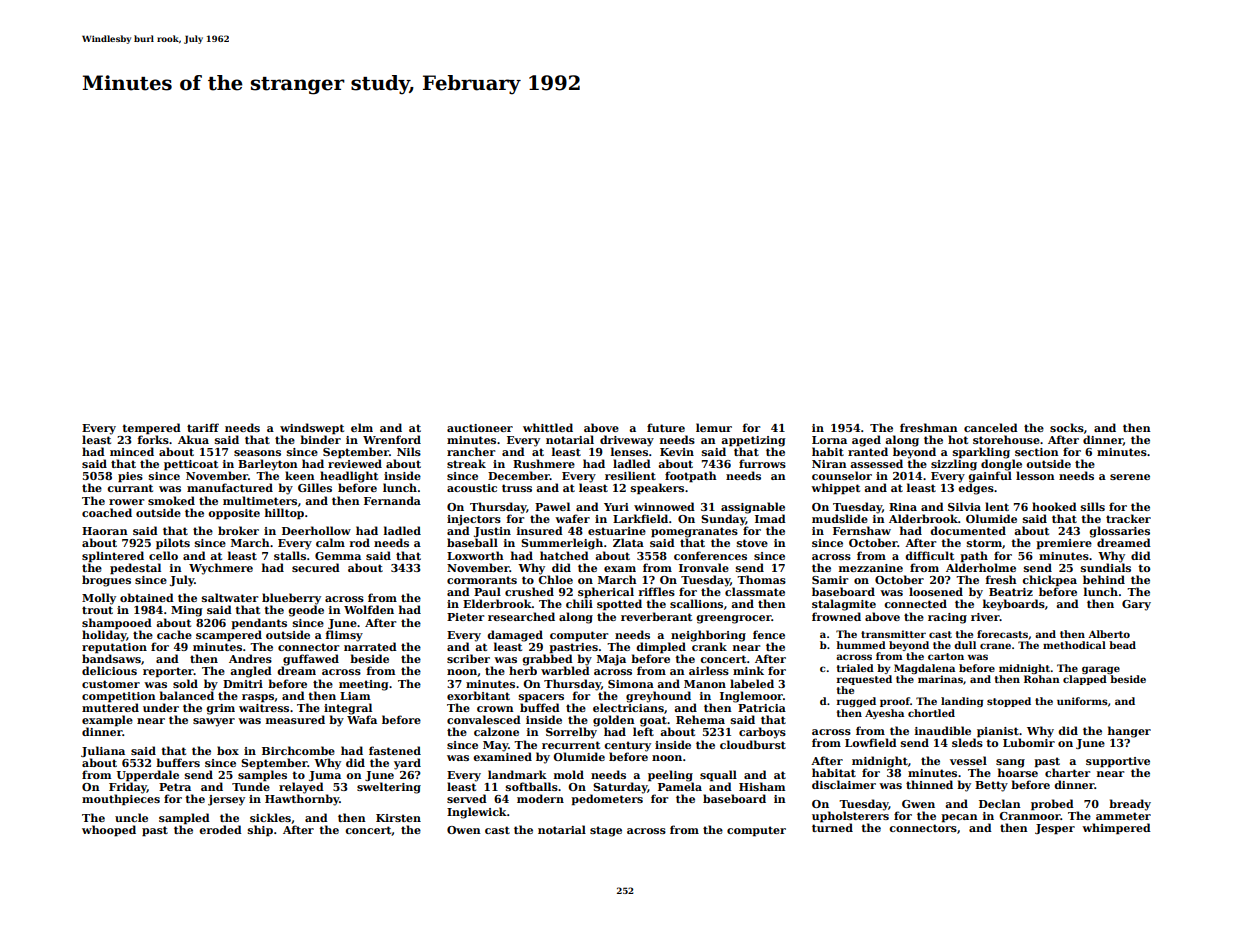 Image resolution: width=1233 pixels, height=952 pixels. Describe the element at coordinates (991, 427) in the document. I see `canceled` at that location.
